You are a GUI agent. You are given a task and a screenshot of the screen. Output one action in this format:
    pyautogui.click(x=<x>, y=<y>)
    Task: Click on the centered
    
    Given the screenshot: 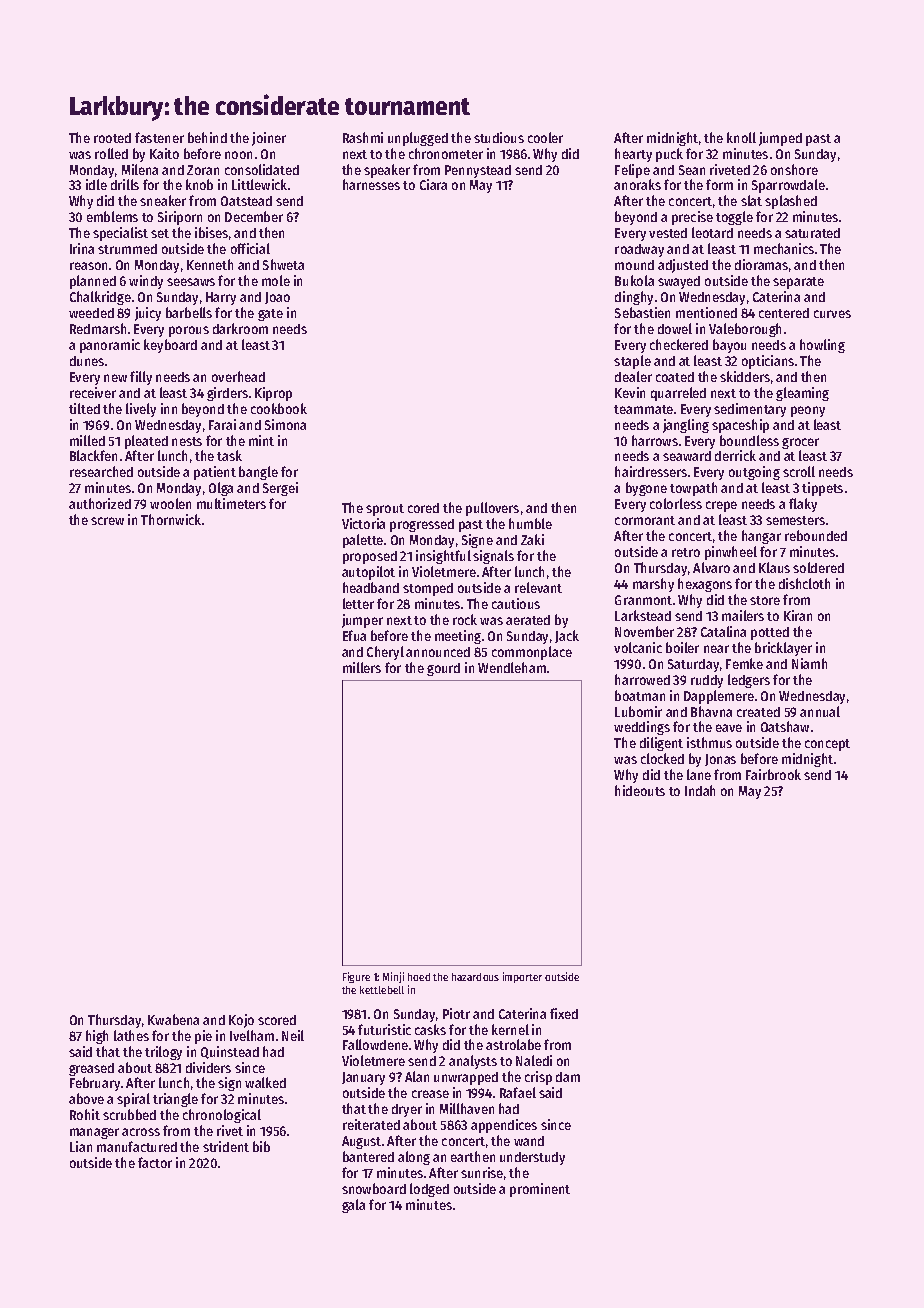 What is the action you would take?
    pyautogui.click(x=784, y=313)
